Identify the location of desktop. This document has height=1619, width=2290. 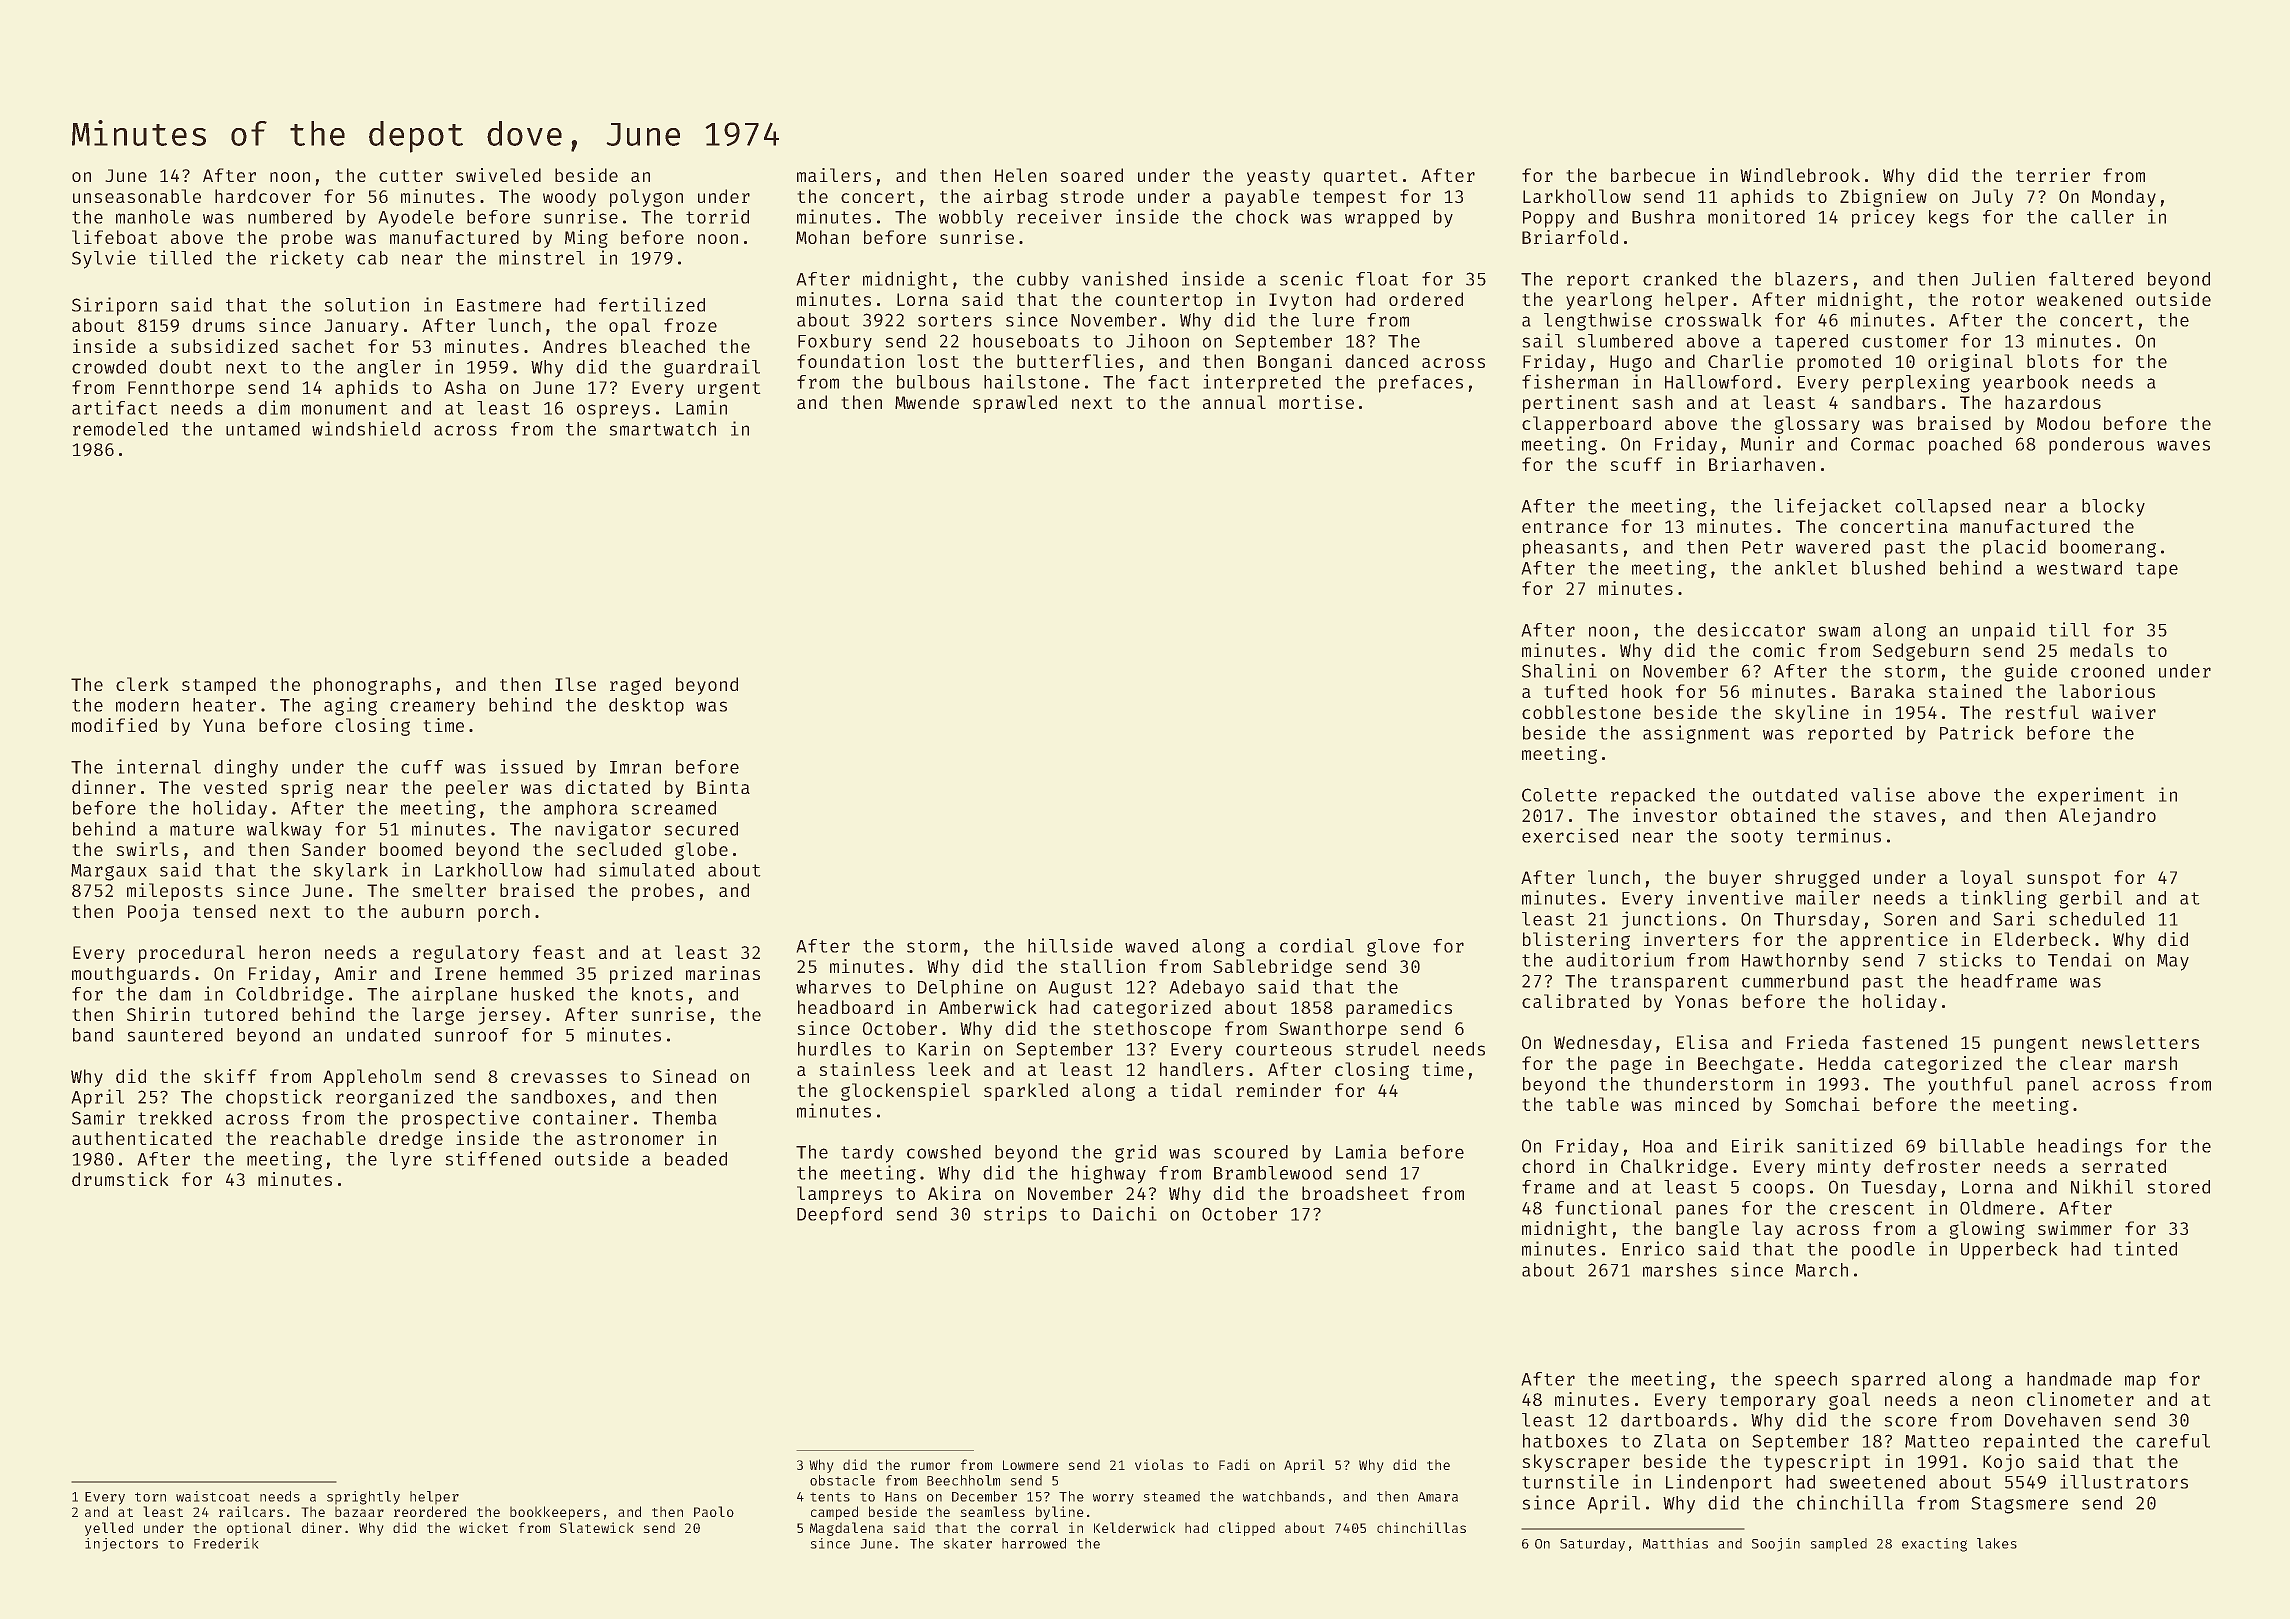
(646, 707).
